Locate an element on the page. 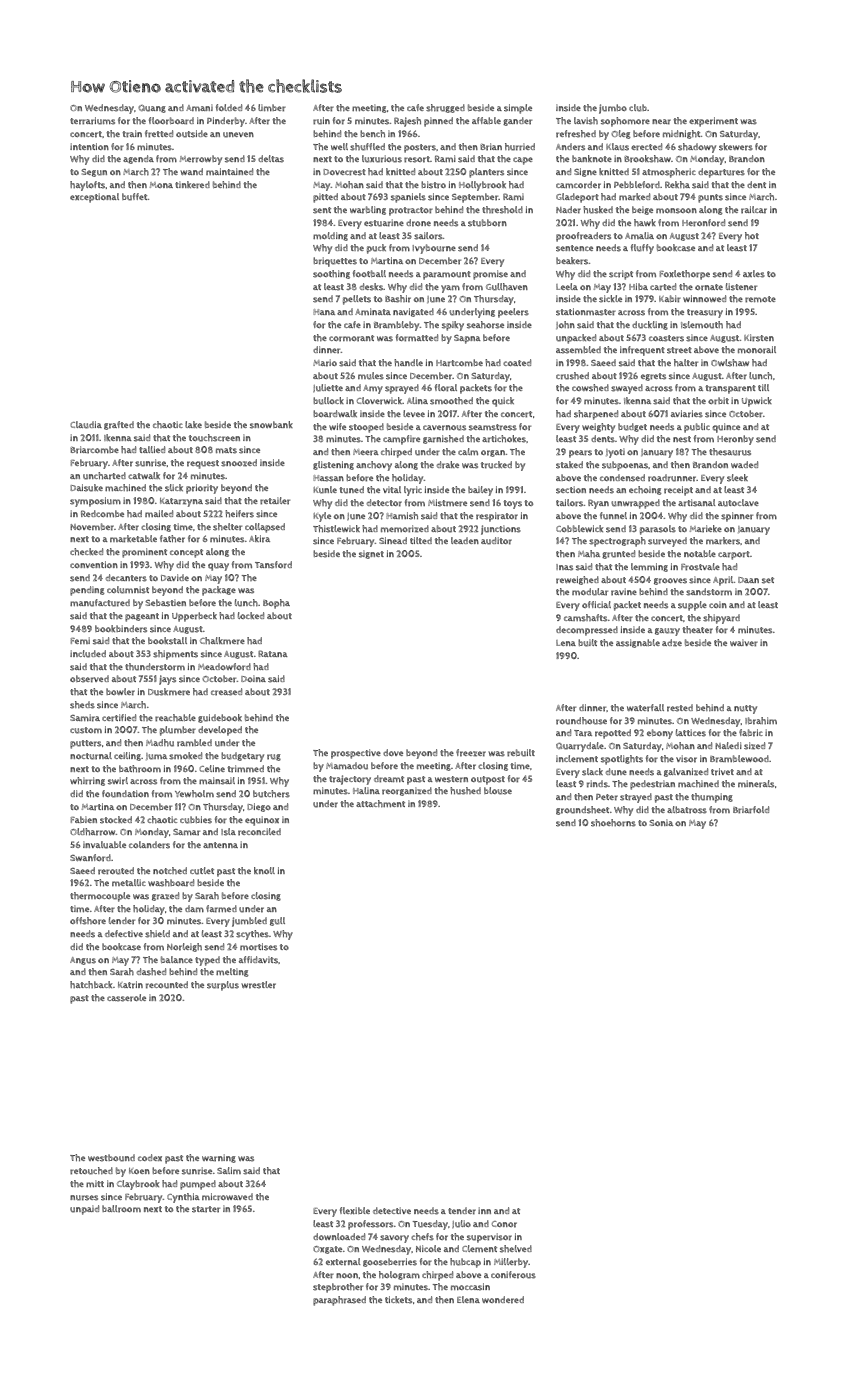 This page has width=849, height=1400. well is located at coordinates (339, 146).
